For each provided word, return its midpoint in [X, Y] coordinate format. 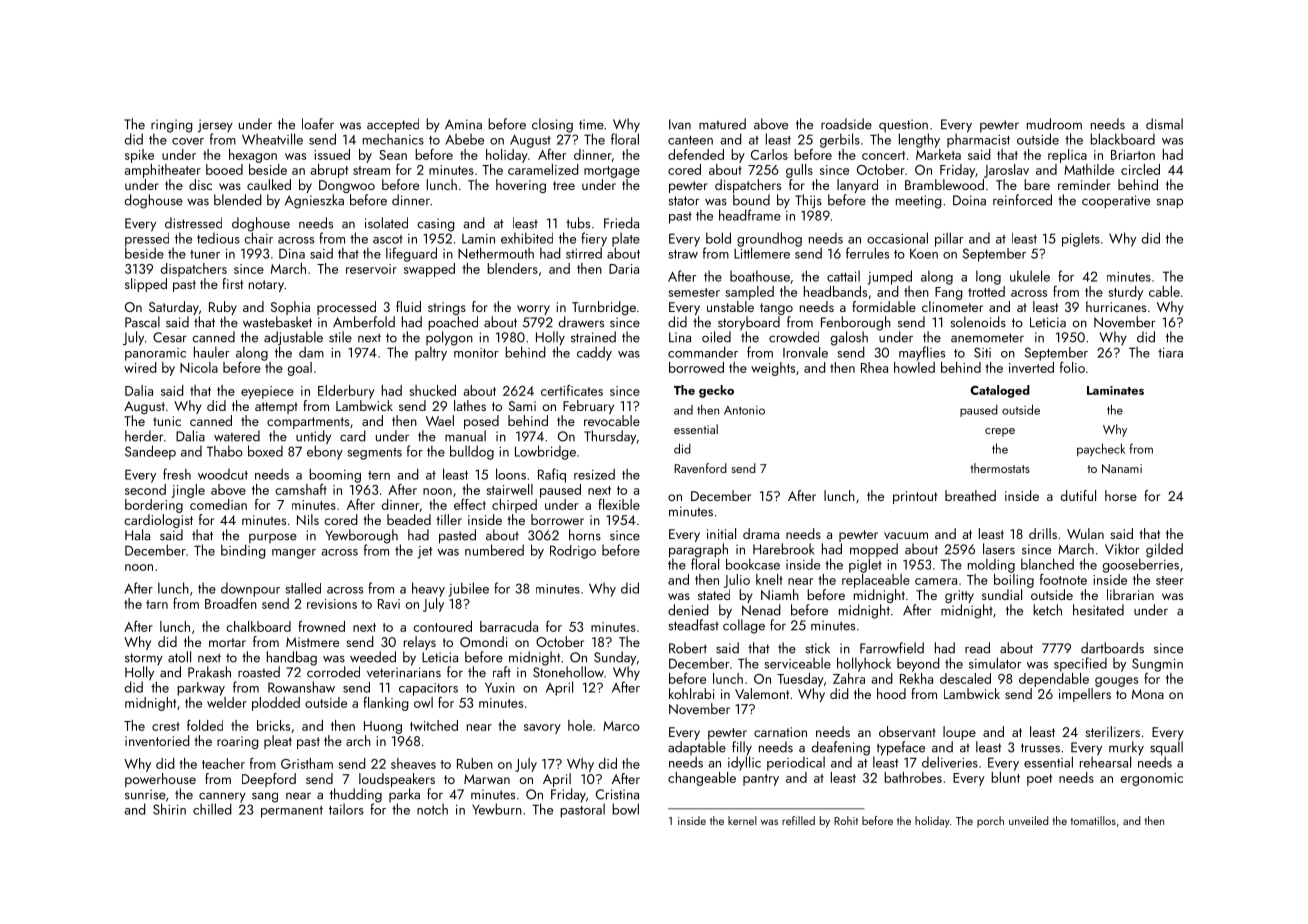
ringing [172, 126]
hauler [211, 352]
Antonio [744, 410]
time [591, 124]
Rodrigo [573, 552]
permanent [292, 812]
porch [990, 821]
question [903, 125]
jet [425, 552]
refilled [798, 820]
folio [1072, 367]
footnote [1063, 579]
